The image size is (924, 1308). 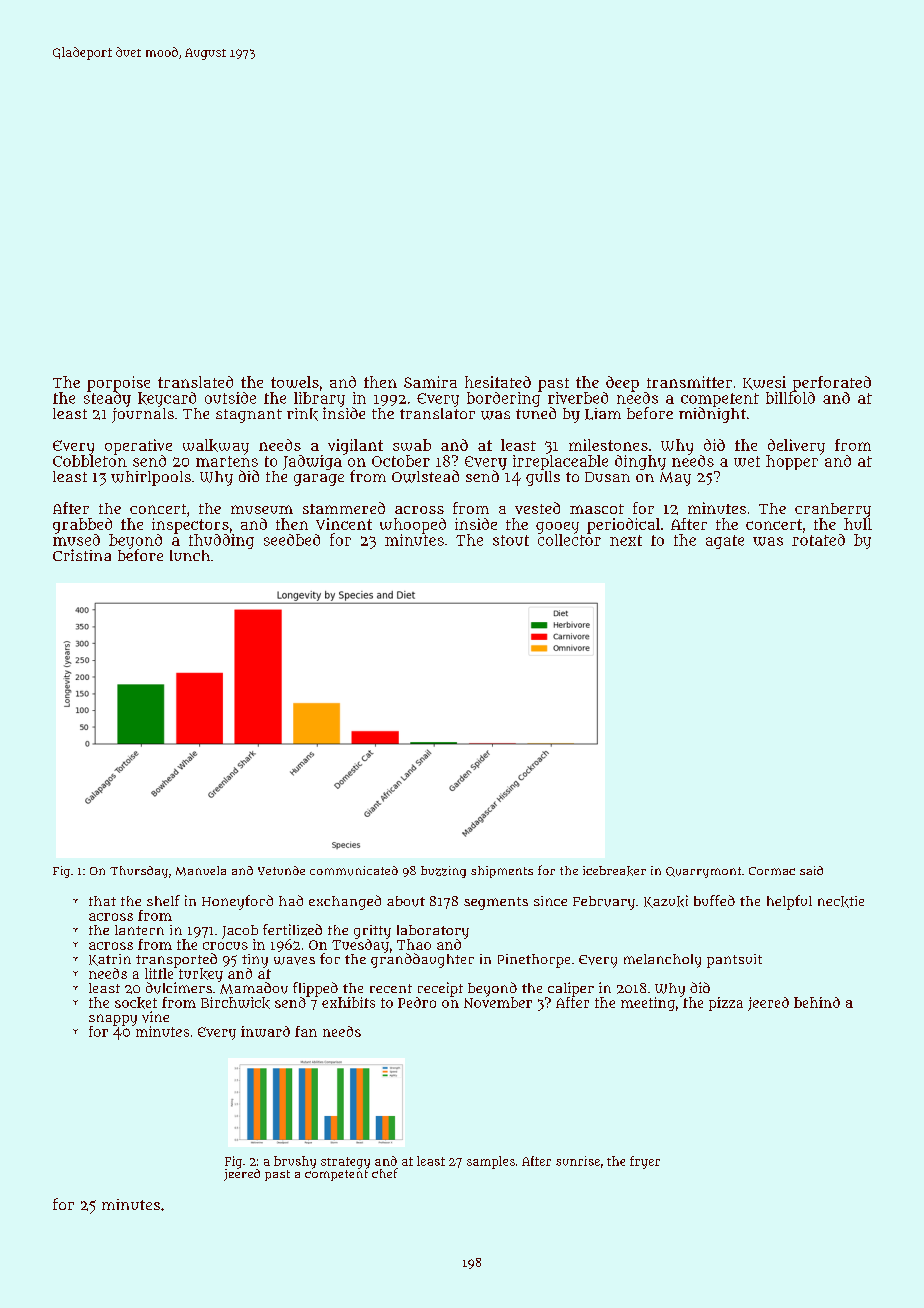 What do you see at coordinates (622, 384) in the image?
I see `deep` at bounding box center [622, 384].
